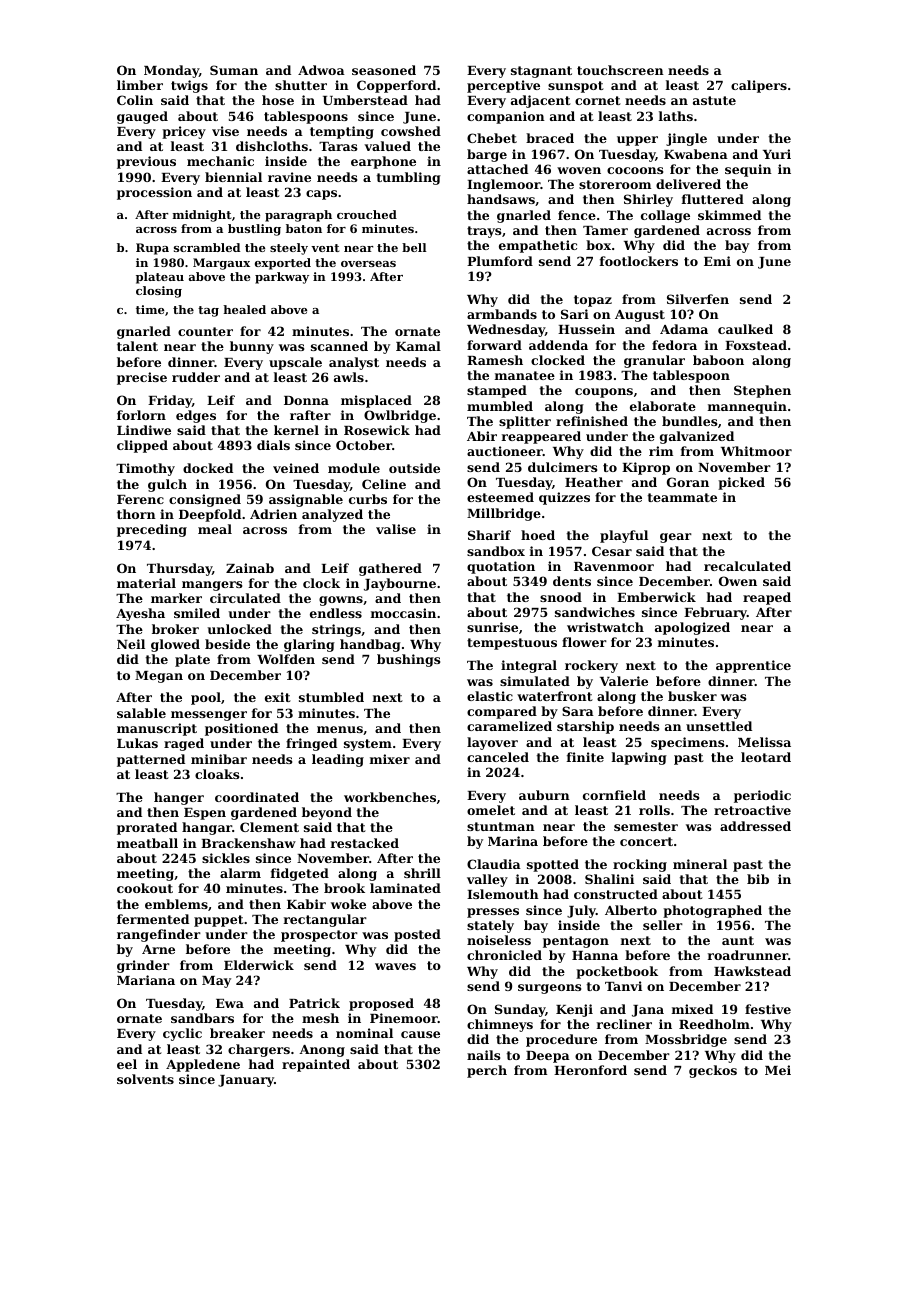  Describe the element at coordinates (620, 70) in the screenshot. I see `touchscreen` at that location.
